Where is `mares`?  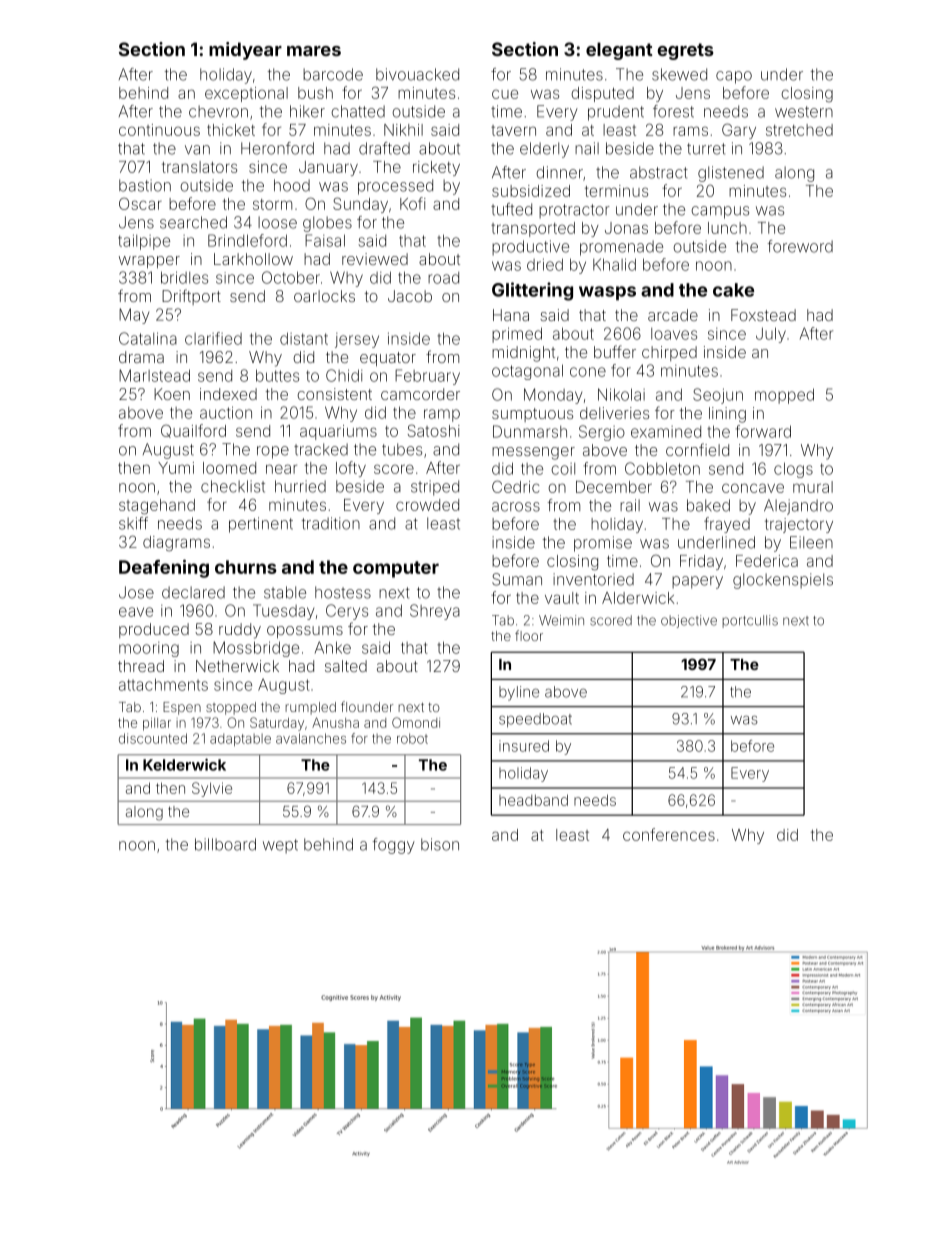
mares is located at coordinates (314, 51).
